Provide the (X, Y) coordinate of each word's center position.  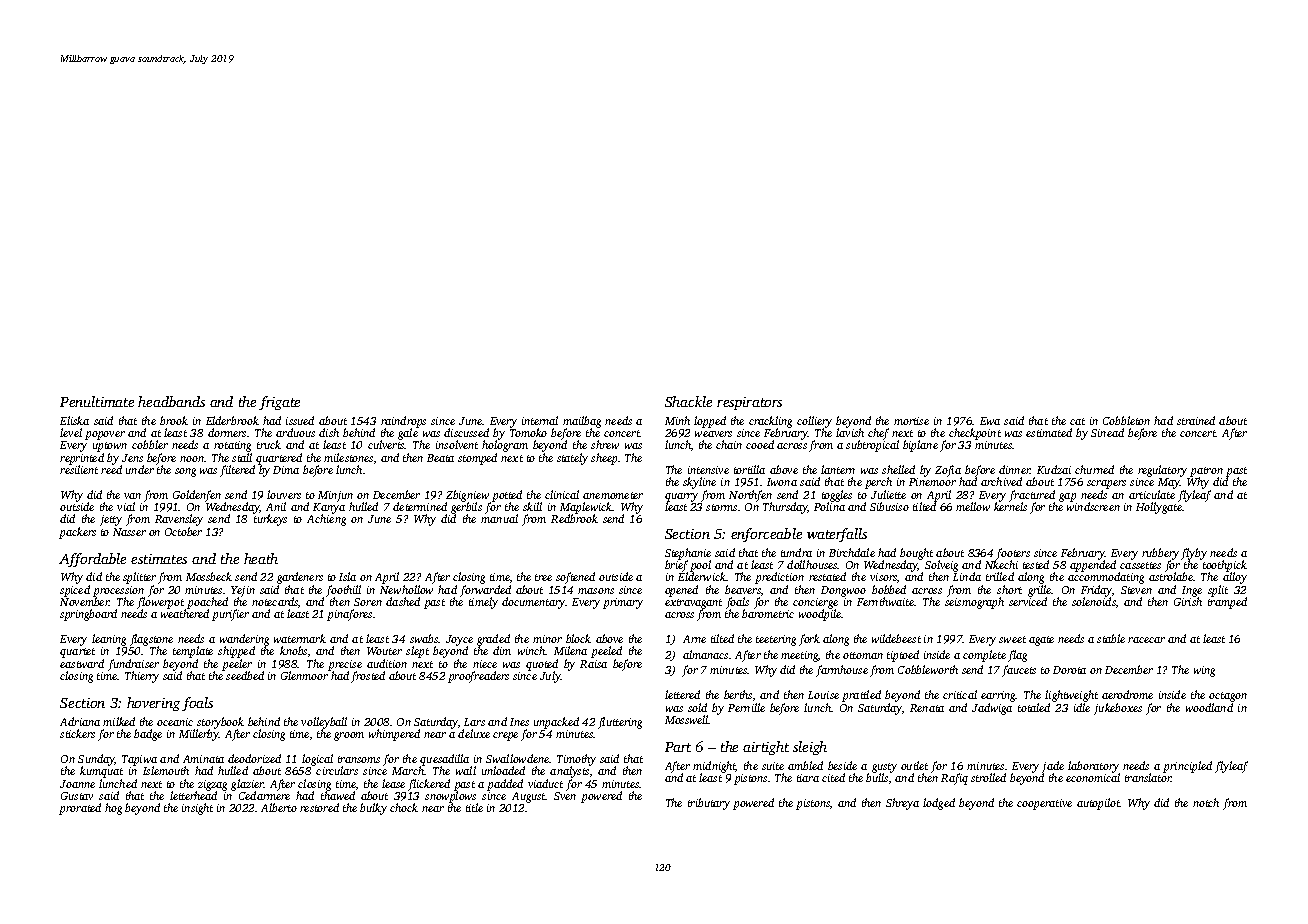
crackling (770, 422)
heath (261, 558)
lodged (939, 804)
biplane (920, 446)
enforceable (766, 535)
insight (197, 809)
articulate (1152, 494)
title (474, 807)
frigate (279, 403)
